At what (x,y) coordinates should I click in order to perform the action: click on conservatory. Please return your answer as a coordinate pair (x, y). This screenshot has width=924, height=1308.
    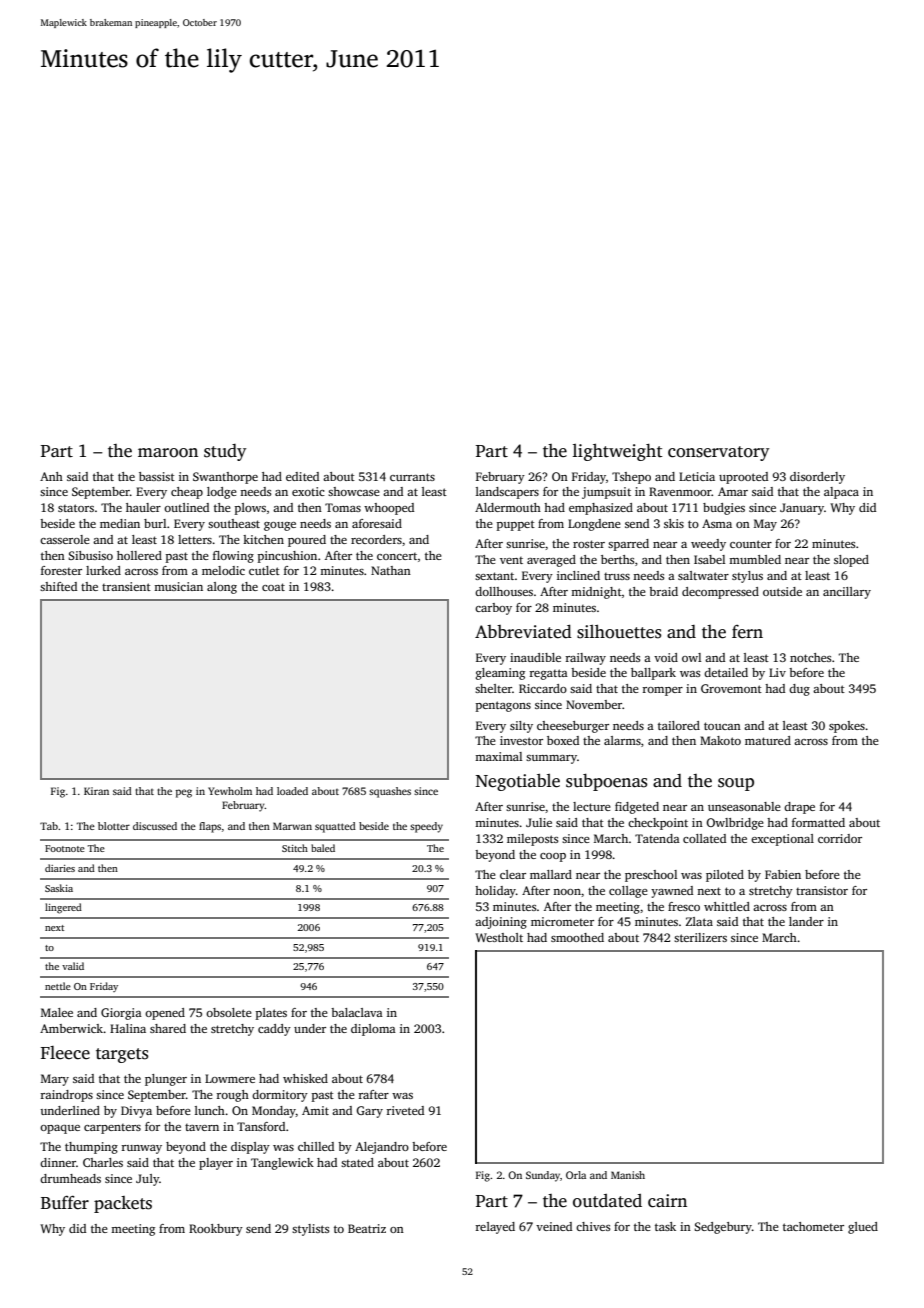
    Looking at the image, I should click on (718, 453).
